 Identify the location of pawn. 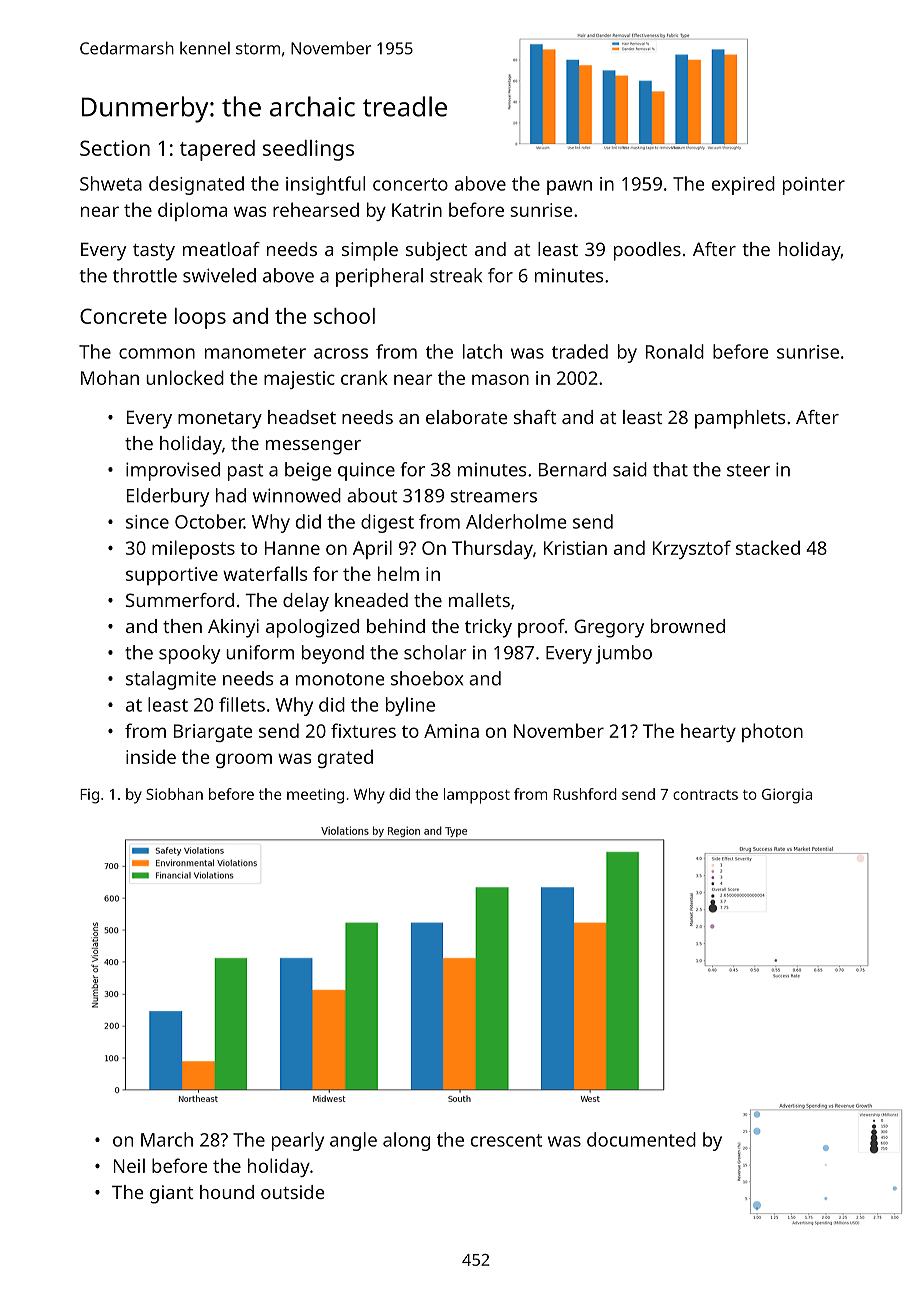
(569, 187).
